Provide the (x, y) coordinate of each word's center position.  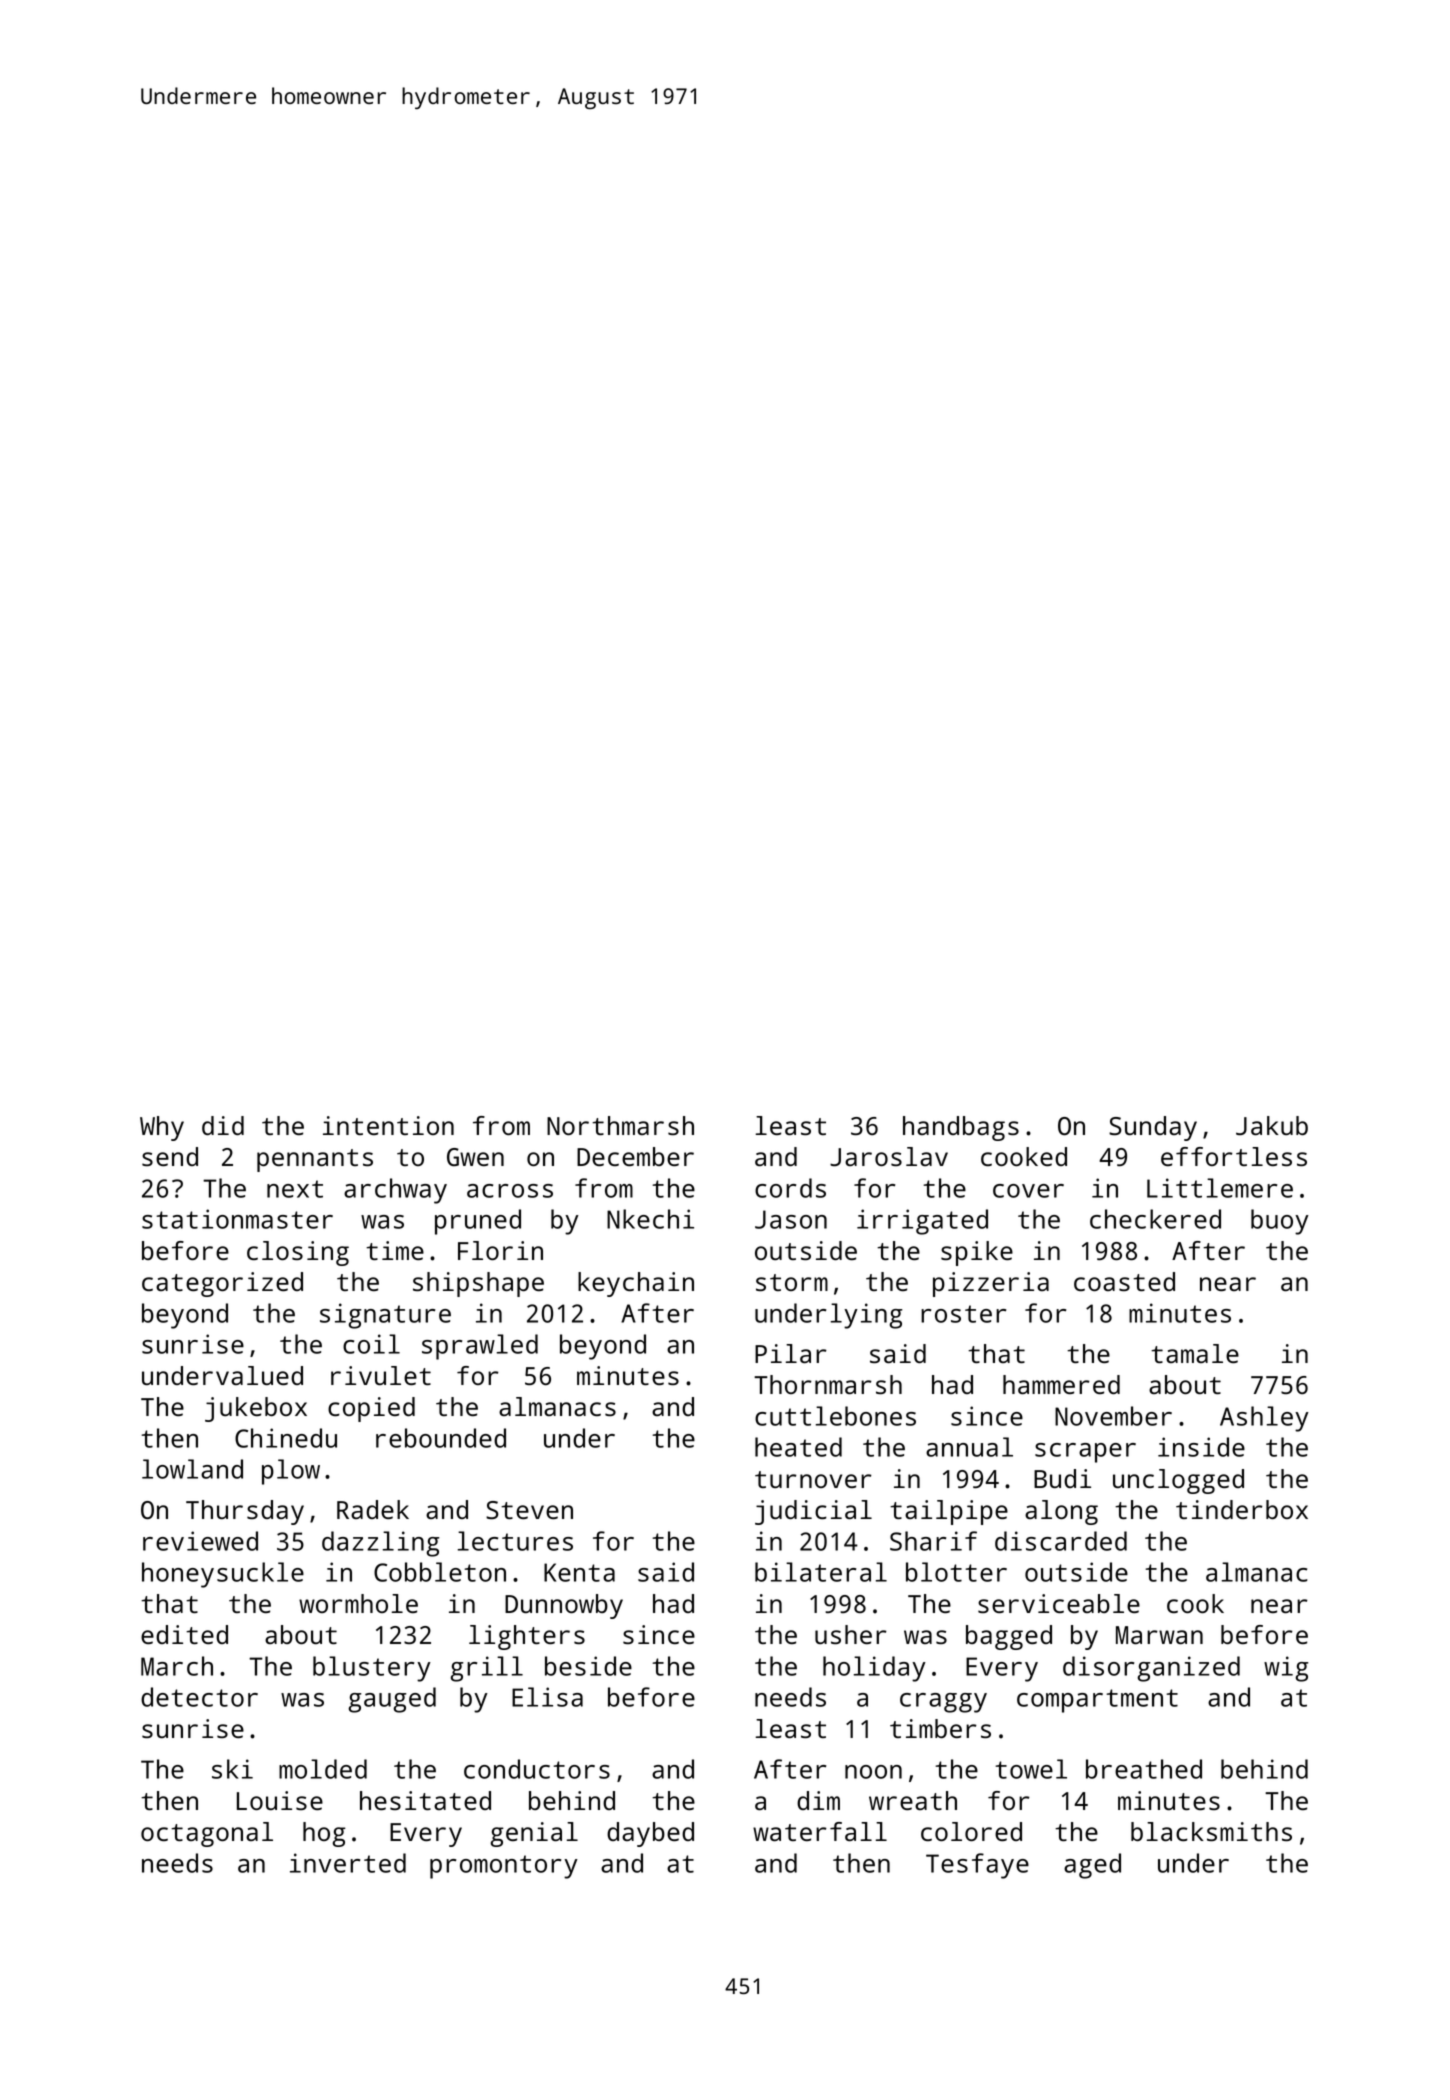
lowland (192, 1469)
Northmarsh (620, 1125)
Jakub (1272, 1126)
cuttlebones (835, 1416)
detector (199, 1697)
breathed (1144, 1769)
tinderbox (1242, 1509)
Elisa (547, 1697)
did (223, 1125)
